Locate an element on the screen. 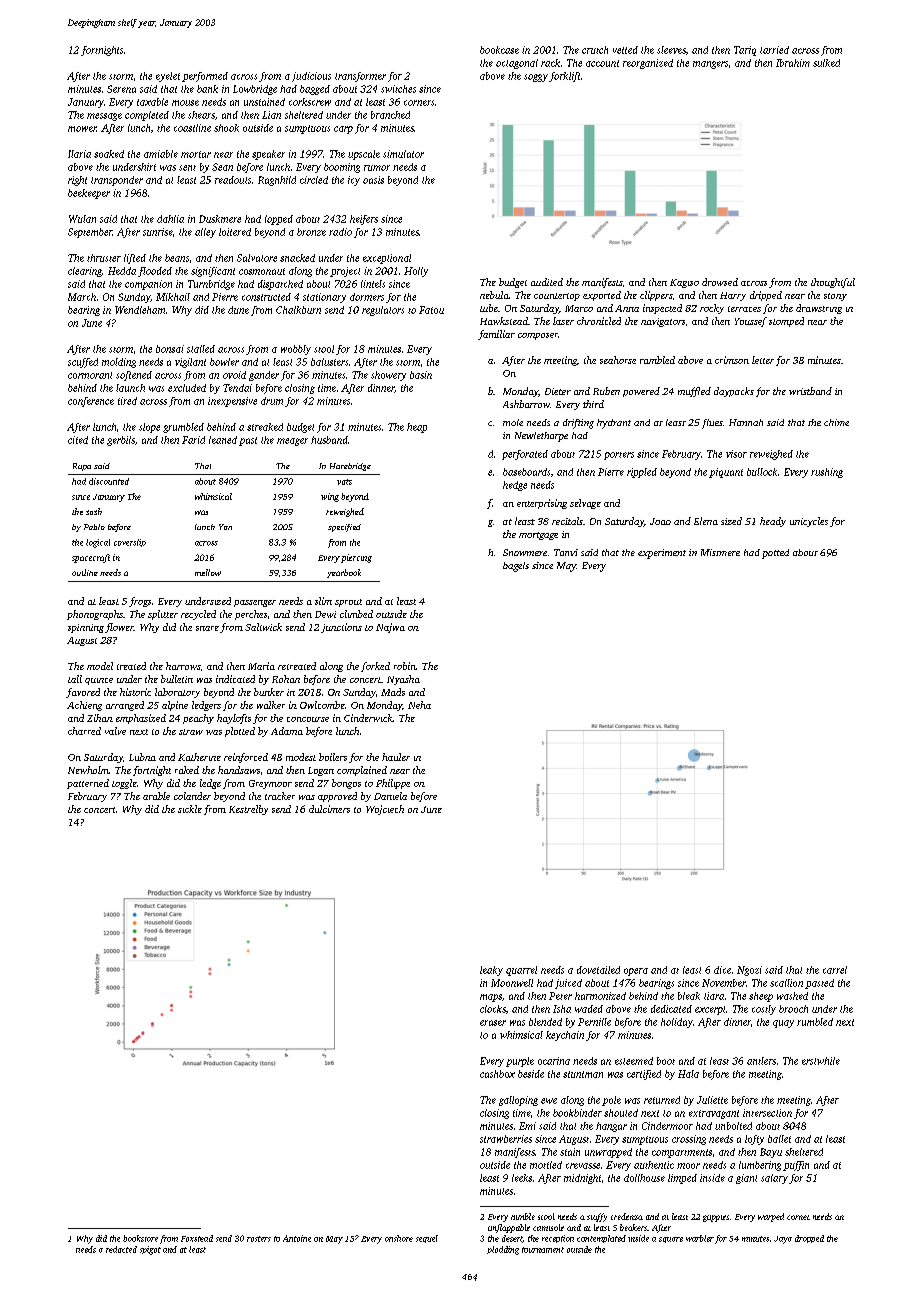 The width and height of the screenshot is (924, 1308). carrel is located at coordinates (835, 970).
